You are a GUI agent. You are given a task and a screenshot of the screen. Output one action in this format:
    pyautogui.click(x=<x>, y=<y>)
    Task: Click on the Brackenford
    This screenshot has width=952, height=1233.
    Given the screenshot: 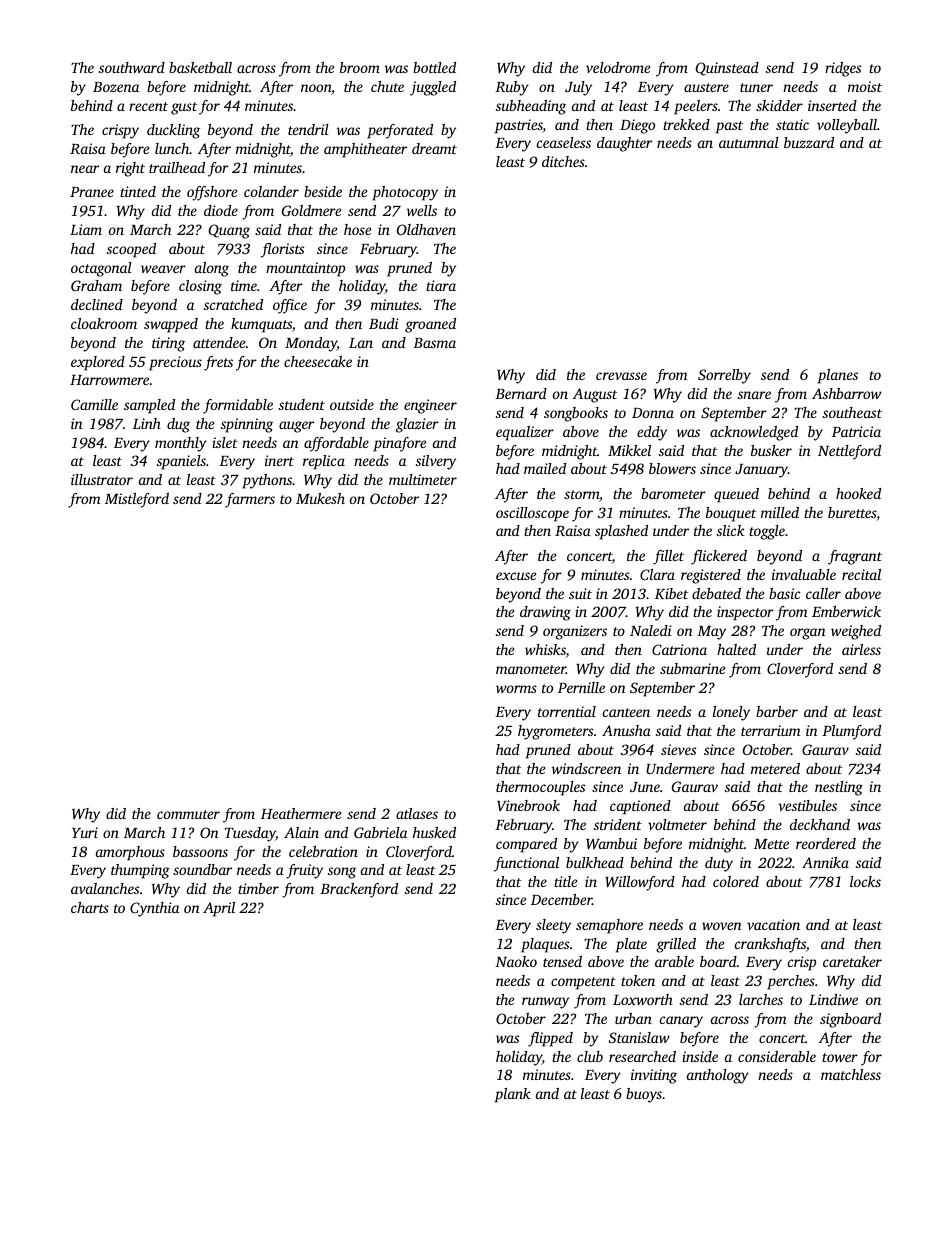 What is the action you would take?
    pyautogui.click(x=359, y=890)
